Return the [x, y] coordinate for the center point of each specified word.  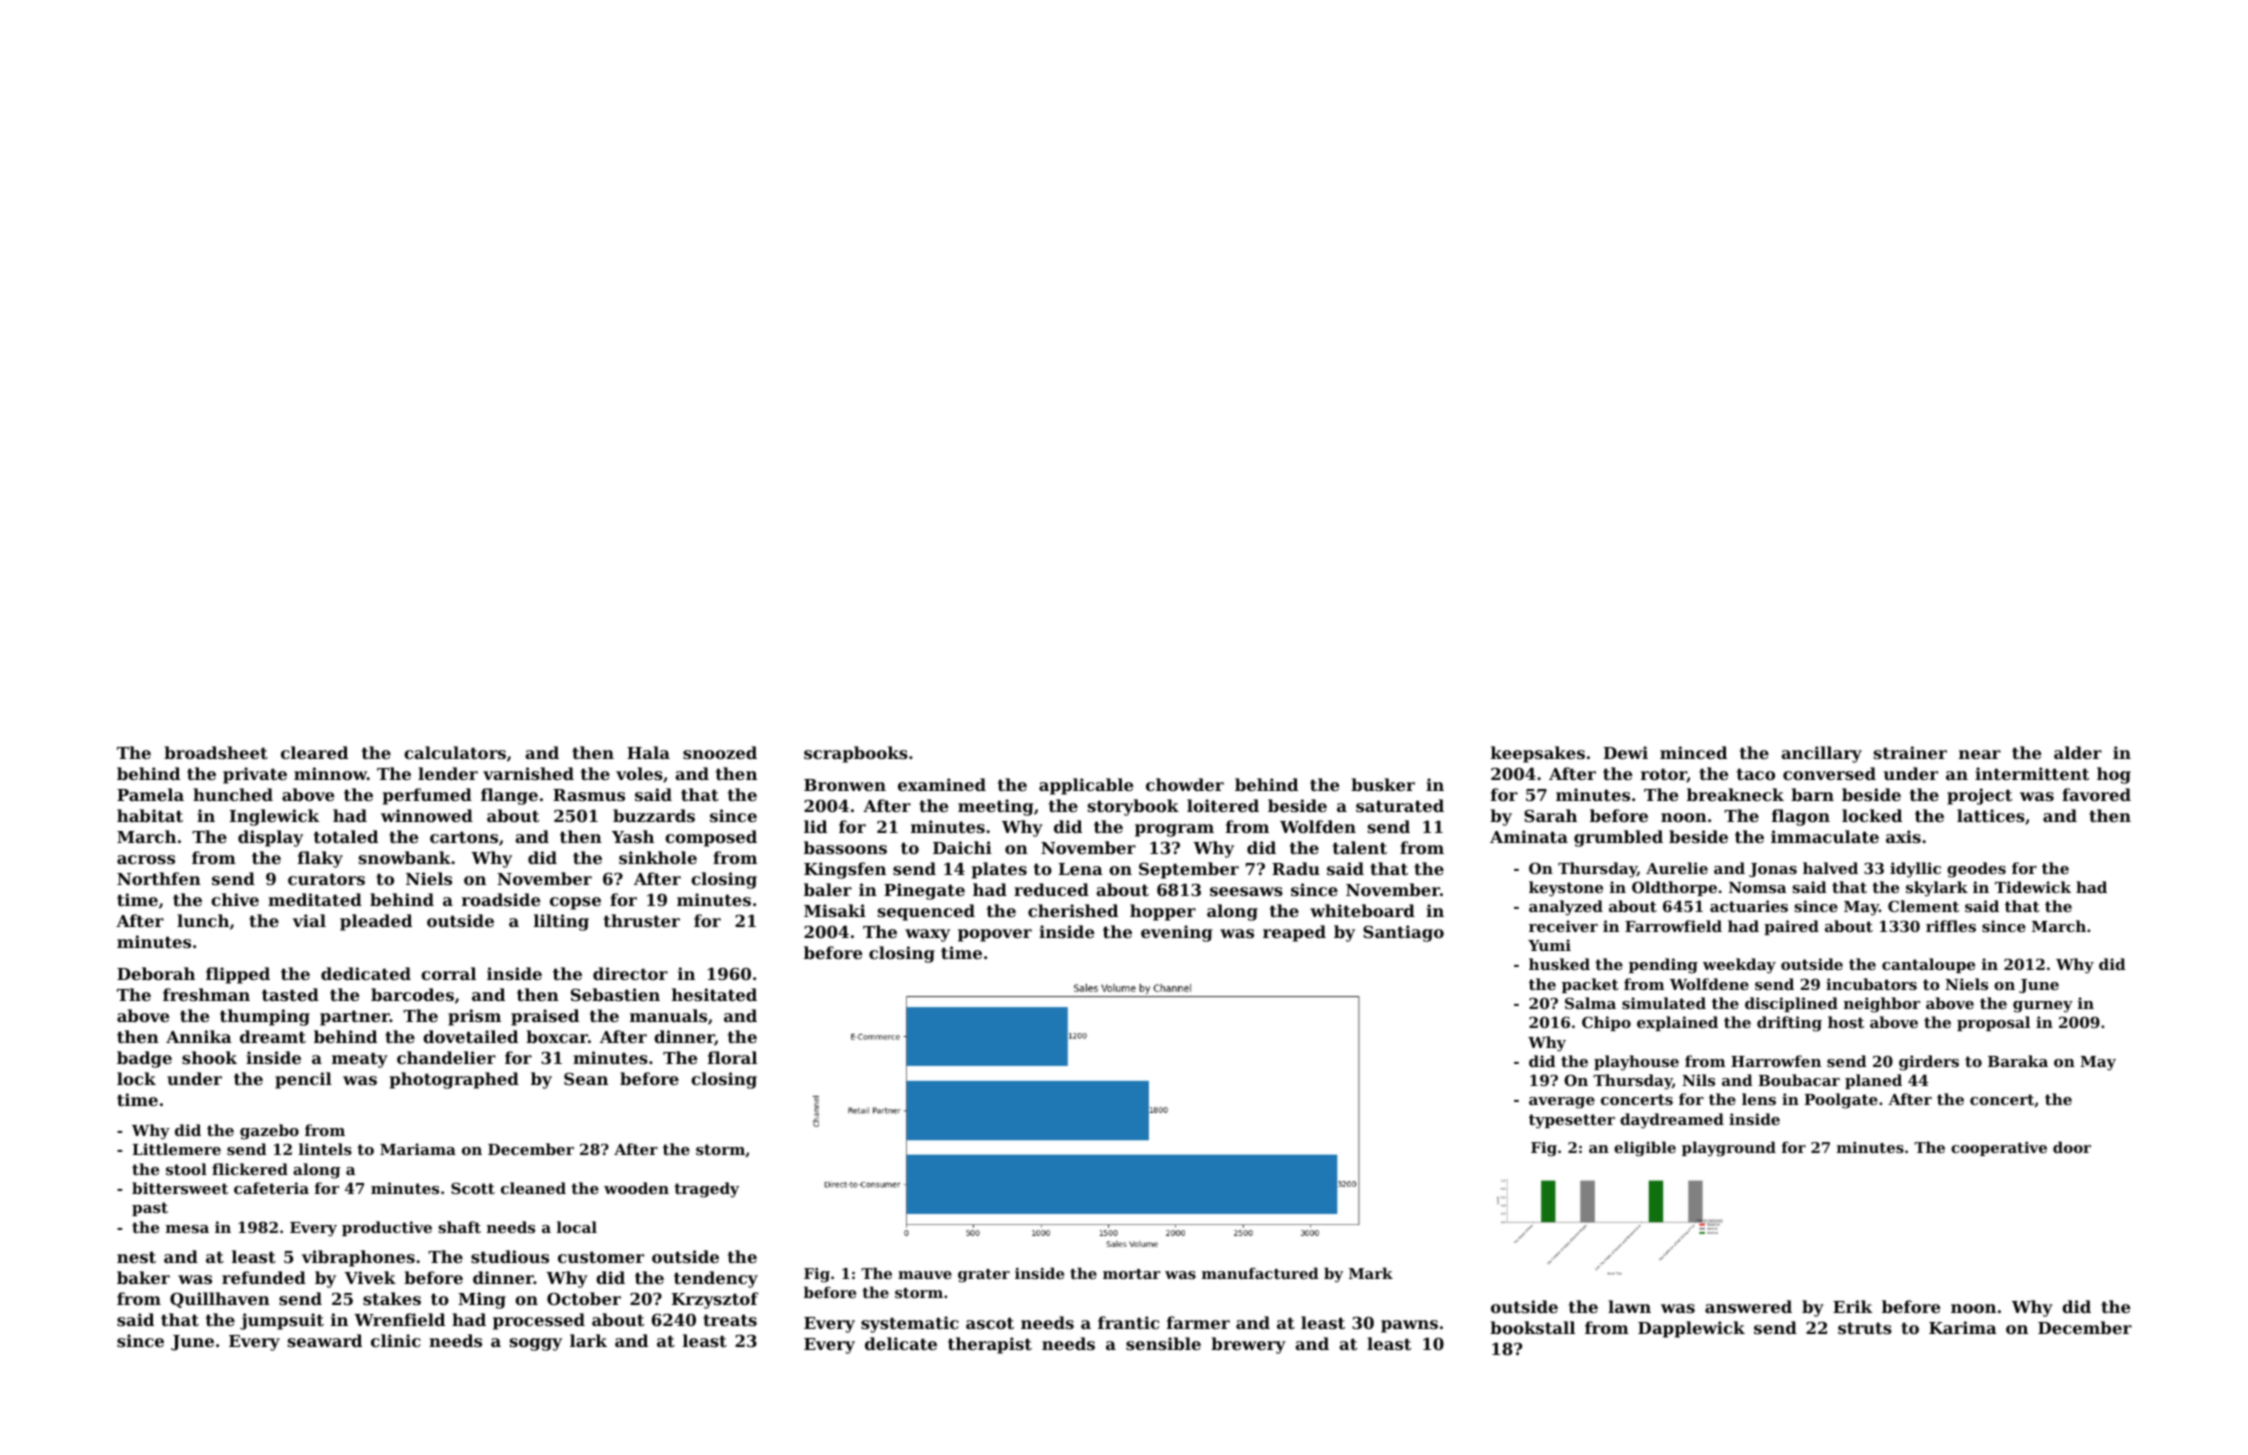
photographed [454, 1080]
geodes [1976, 870]
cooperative [1999, 1149]
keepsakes [1538, 754]
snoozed [720, 752]
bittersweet [180, 1188]
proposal [1993, 1023]
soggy [536, 1344]
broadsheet [216, 752]
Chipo [1606, 1023]
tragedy [706, 1190]
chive [235, 899]
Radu [1296, 868]
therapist [990, 1345]
